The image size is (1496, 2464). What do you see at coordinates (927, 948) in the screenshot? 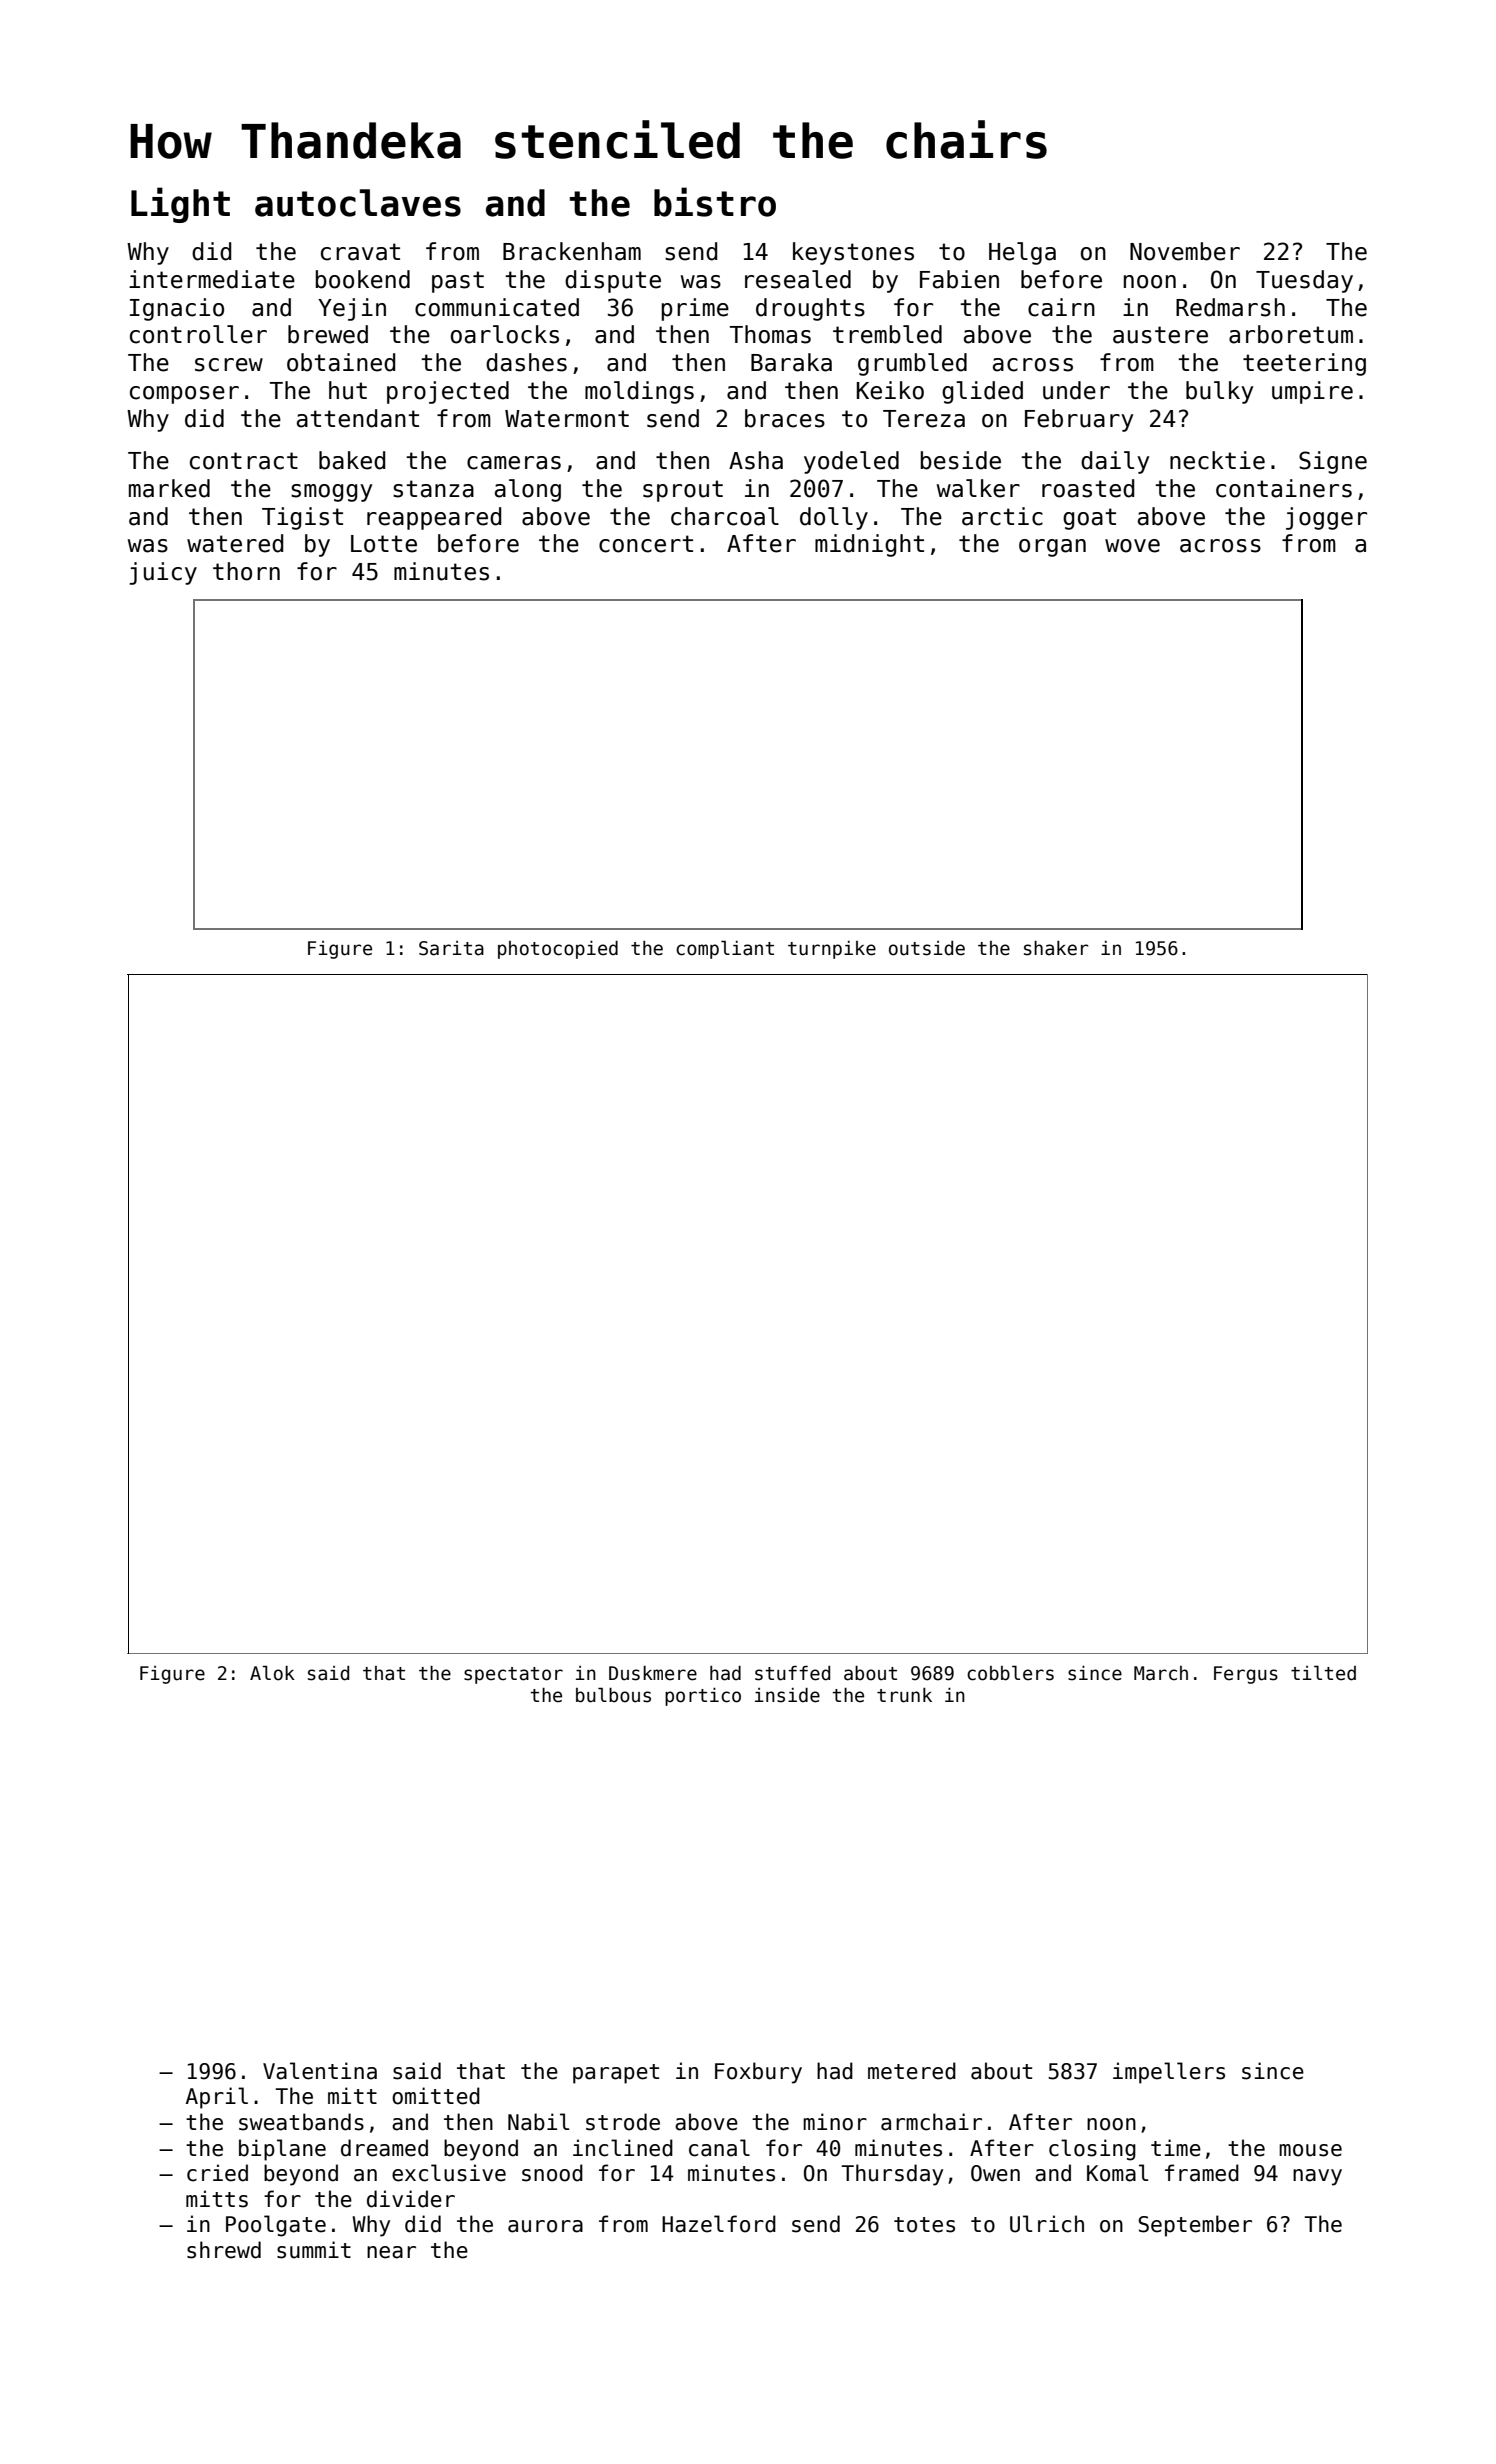
I see `outside` at bounding box center [927, 948].
